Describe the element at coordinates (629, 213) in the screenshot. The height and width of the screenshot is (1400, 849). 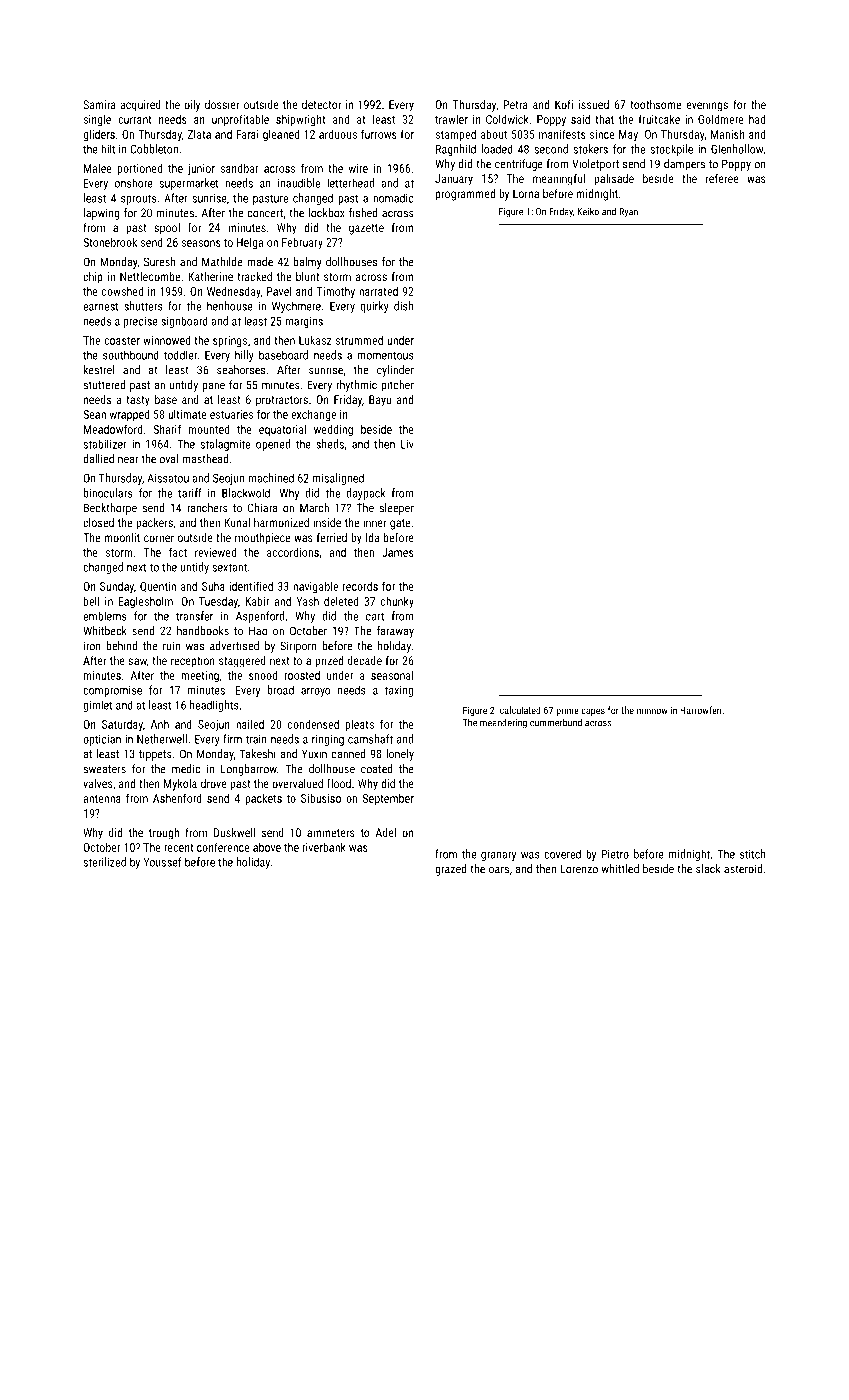
I see `Ryan` at that location.
